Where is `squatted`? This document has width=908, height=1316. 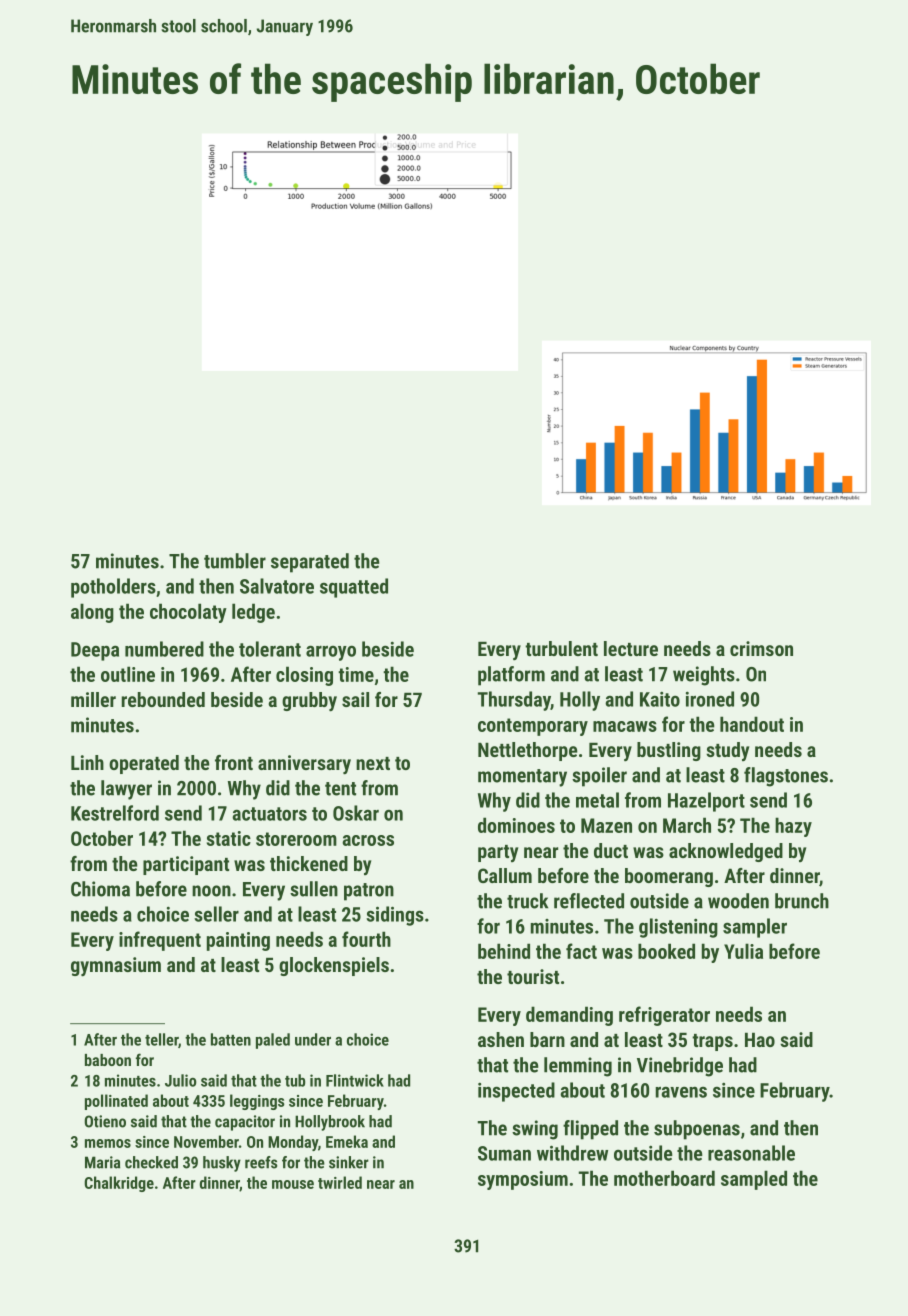
squatted is located at coordinates (354, 588).
